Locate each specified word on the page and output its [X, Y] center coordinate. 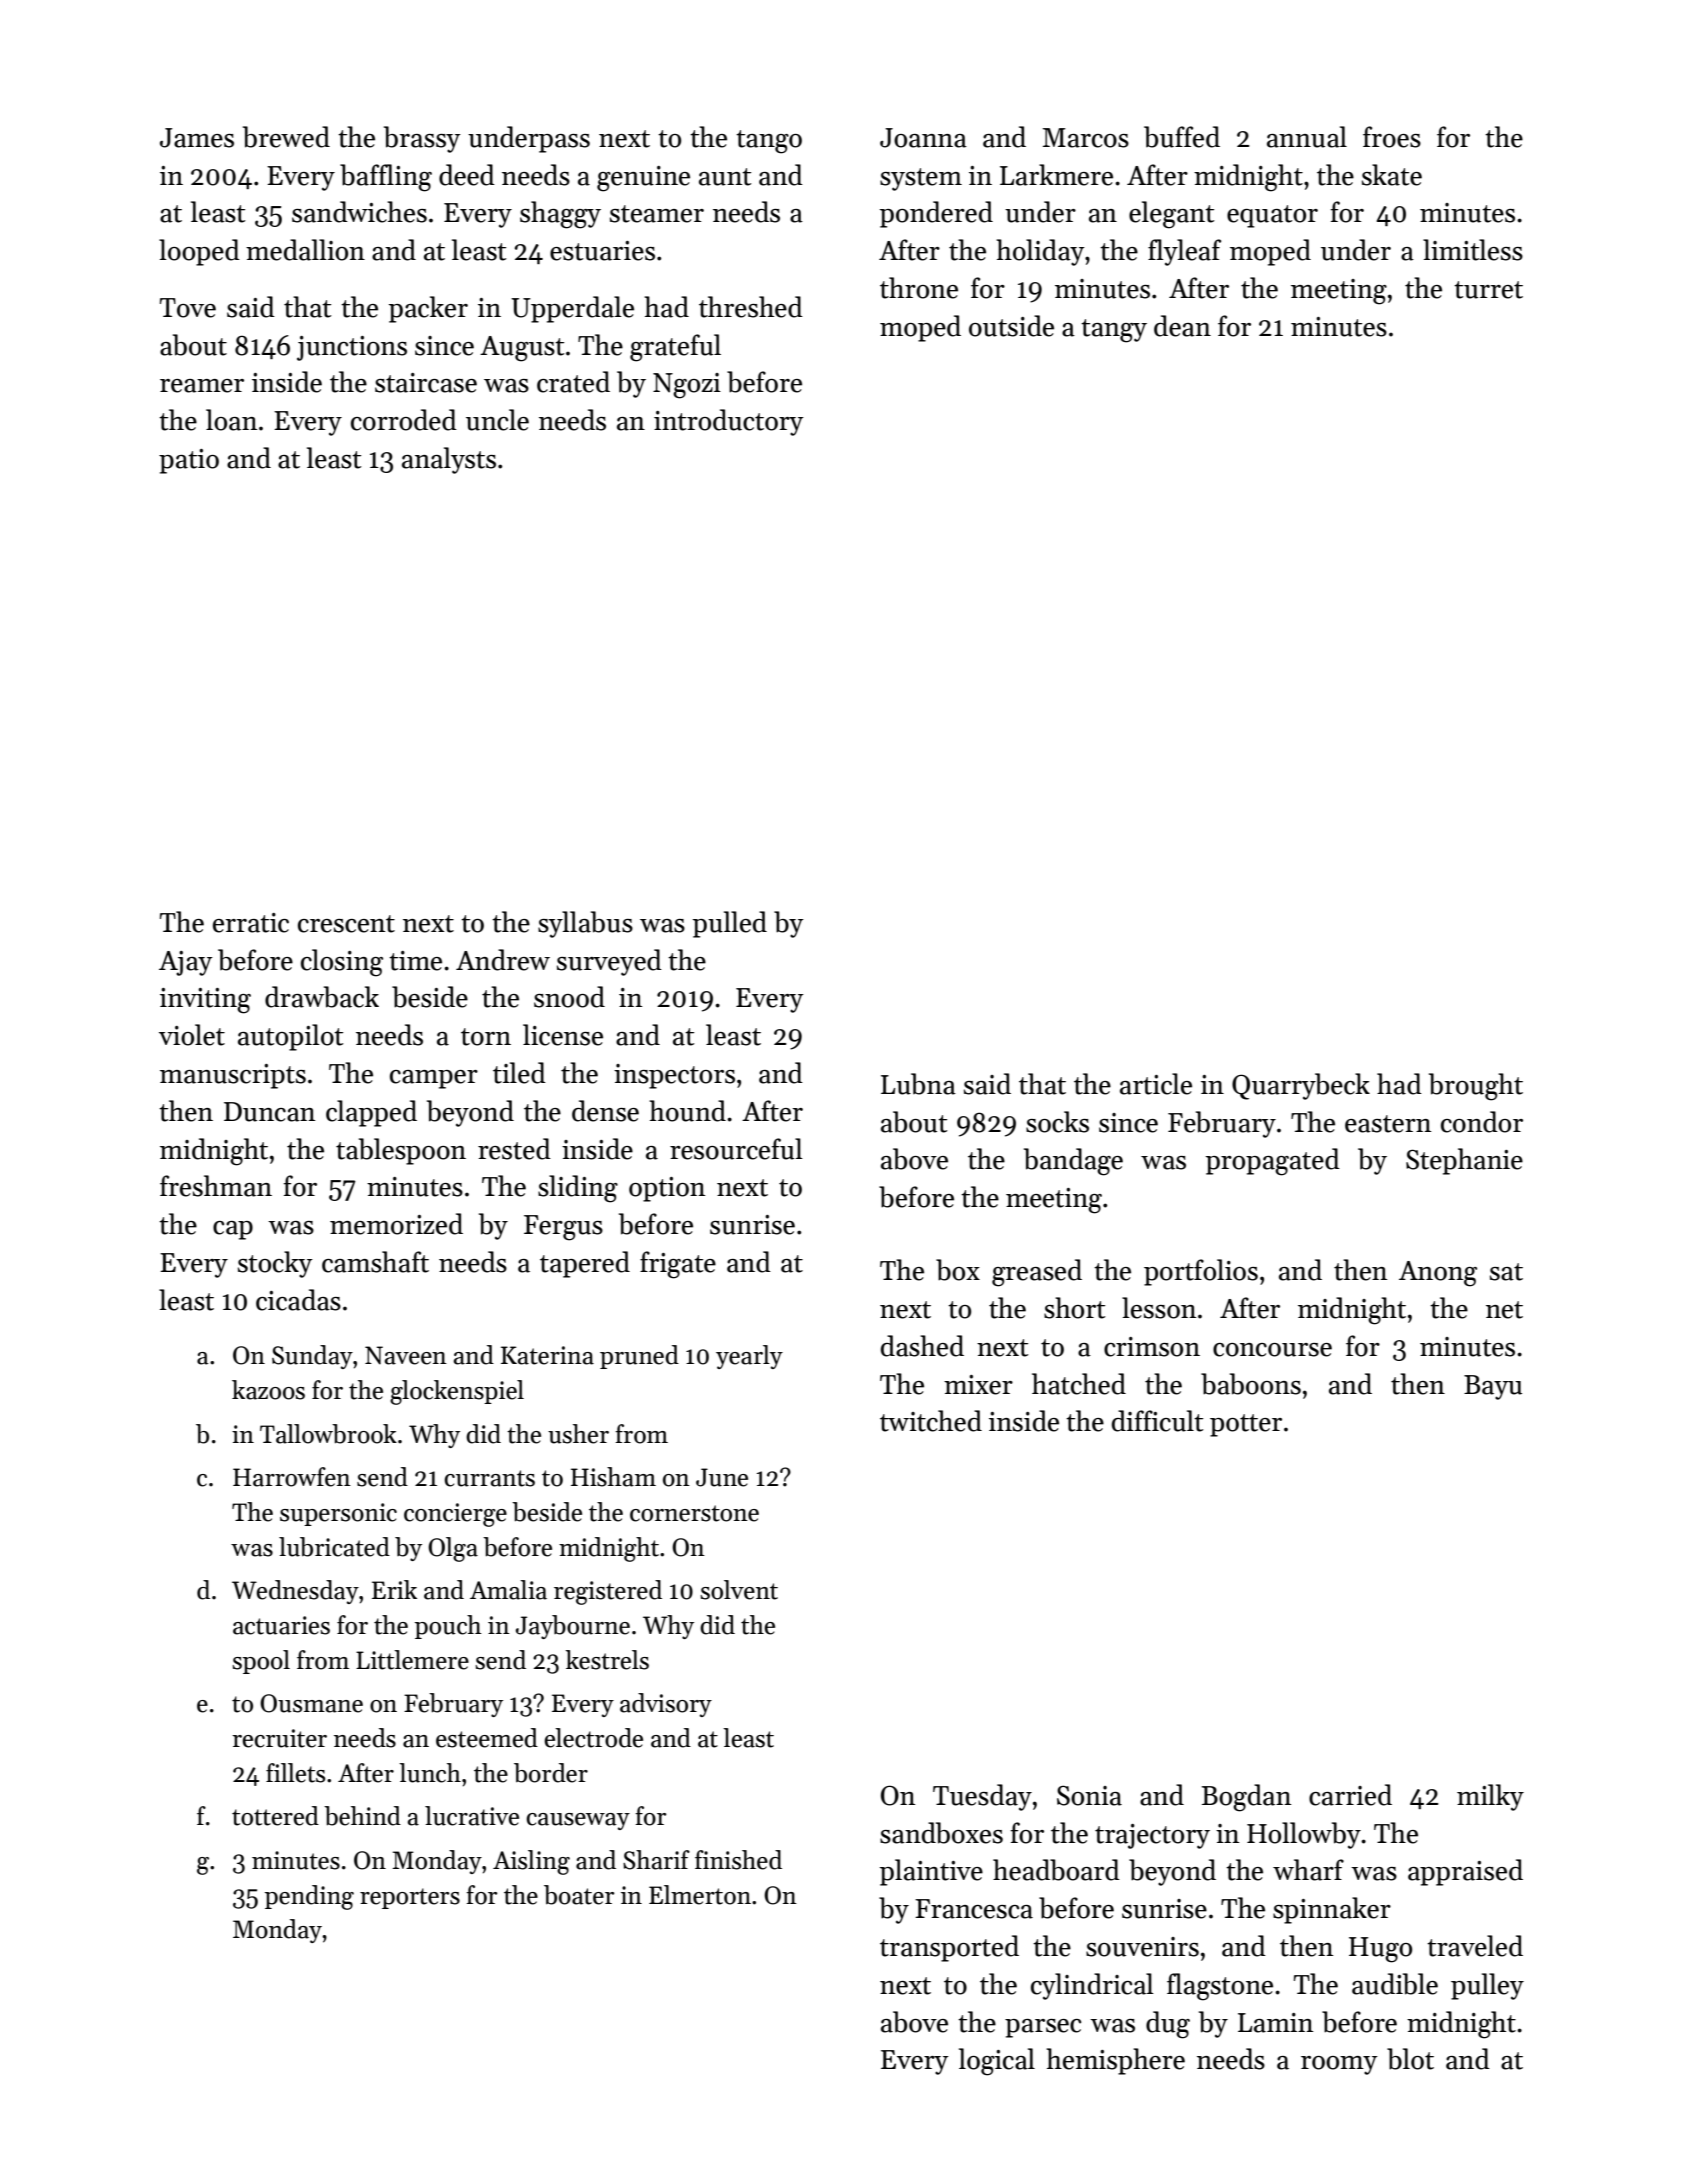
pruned [639, 1357]
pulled [730, 924]
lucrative [472, 1816]
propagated [1273, 1162]
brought [1476, 1087]
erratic [251, 923]
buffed [1182, 137]
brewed [286, 137]
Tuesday [982, 1797]
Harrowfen [292, 1477]
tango [769, 142]
